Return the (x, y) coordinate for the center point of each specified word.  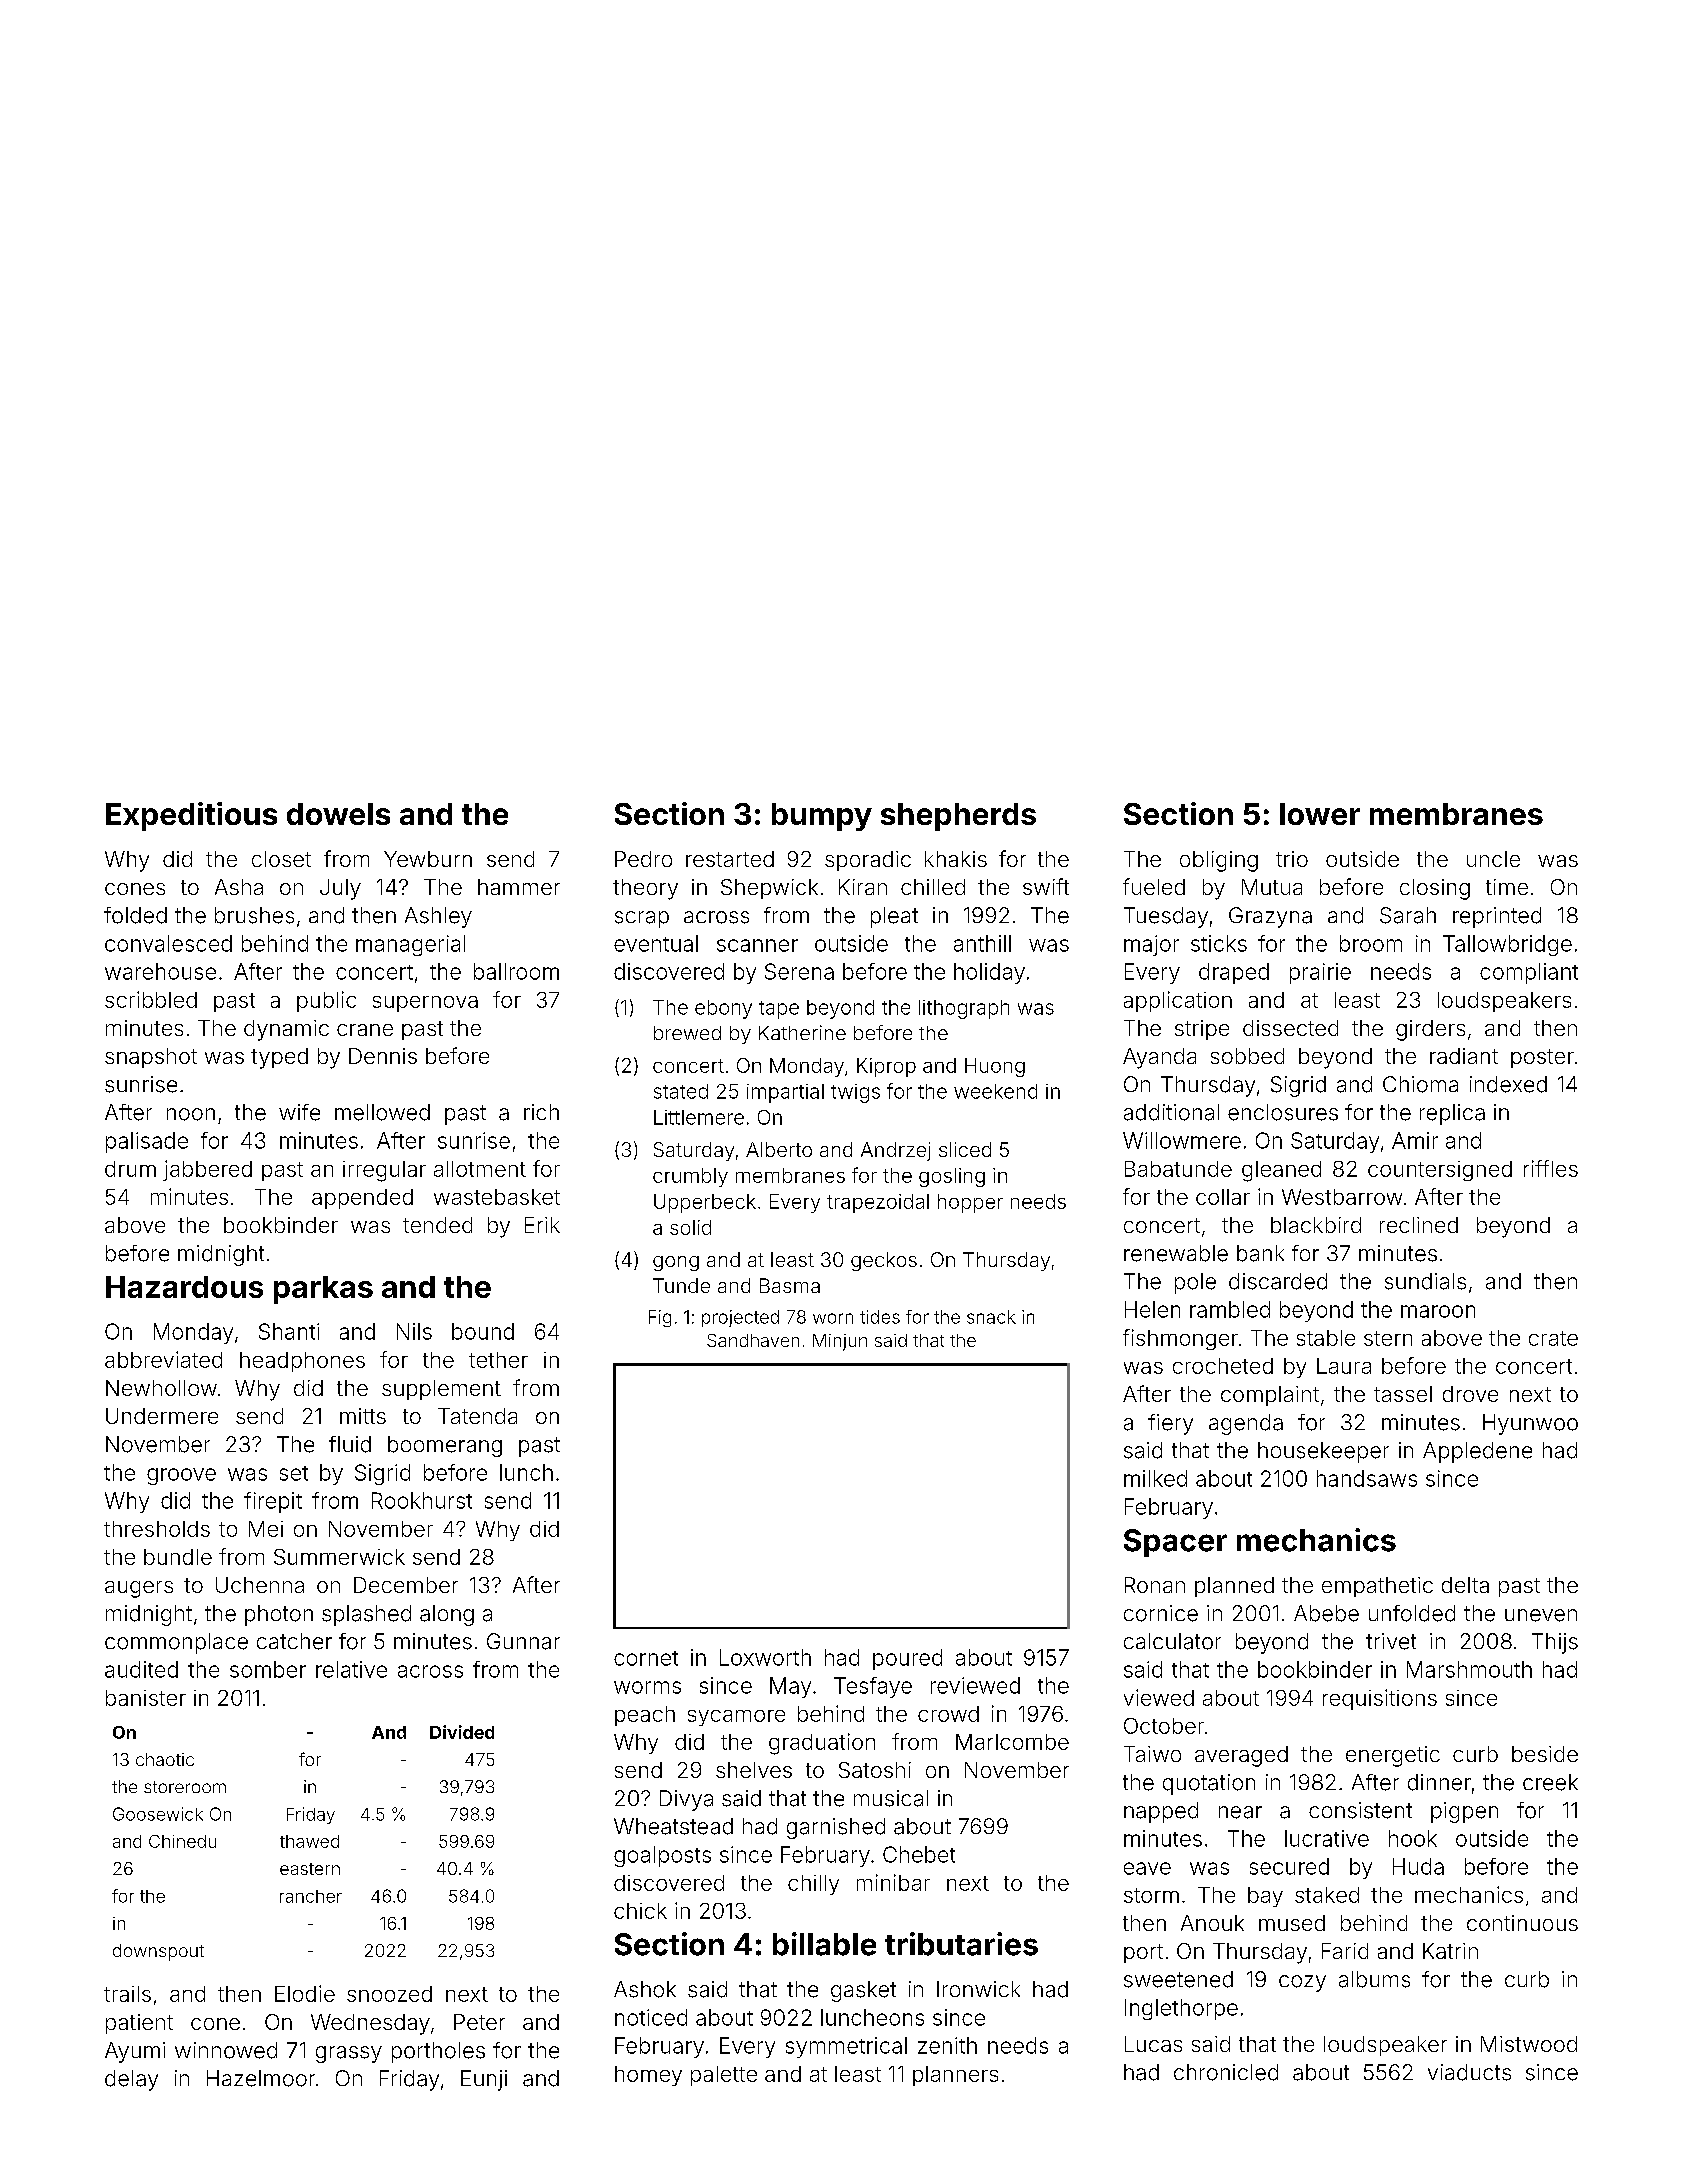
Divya (686, 1800)
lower (1320, 814)
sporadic (868, 861)
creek (1550, 1782)
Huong (995, 1067)
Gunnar (523, 1641)
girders (1430, 1030)
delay (131, 2080)
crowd (948, 1714)
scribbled (151, 999)
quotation (1209, 1784)
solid (690, 1227)
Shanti (289, 1331)
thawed (309, 1841)
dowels (338, 814)
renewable (1176, 1253)
